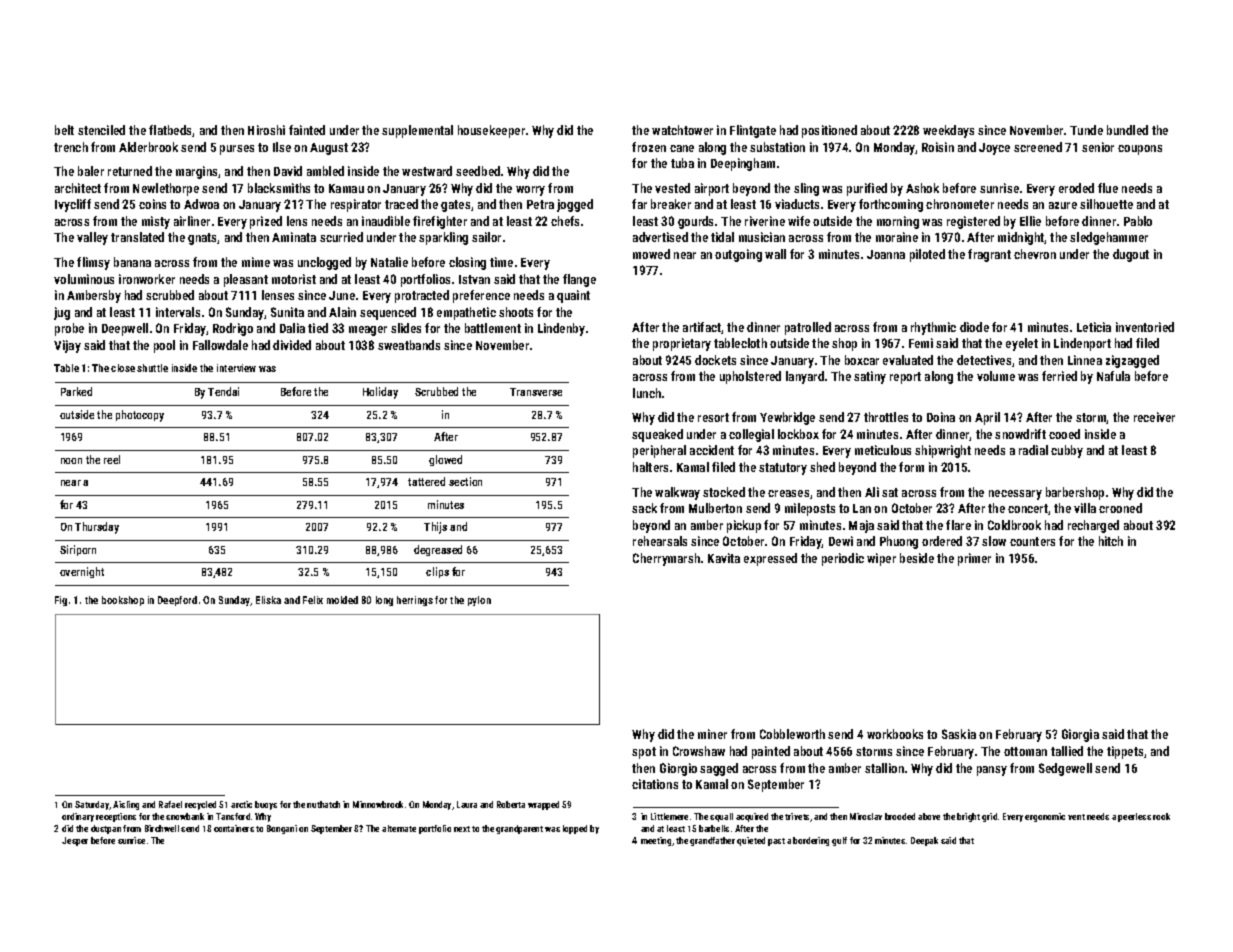 This screenshot has width=1233, height=952. What do you see at coordinates (288, 171) in the screenshot?
I see `David` at bounding box center [288, 171].
